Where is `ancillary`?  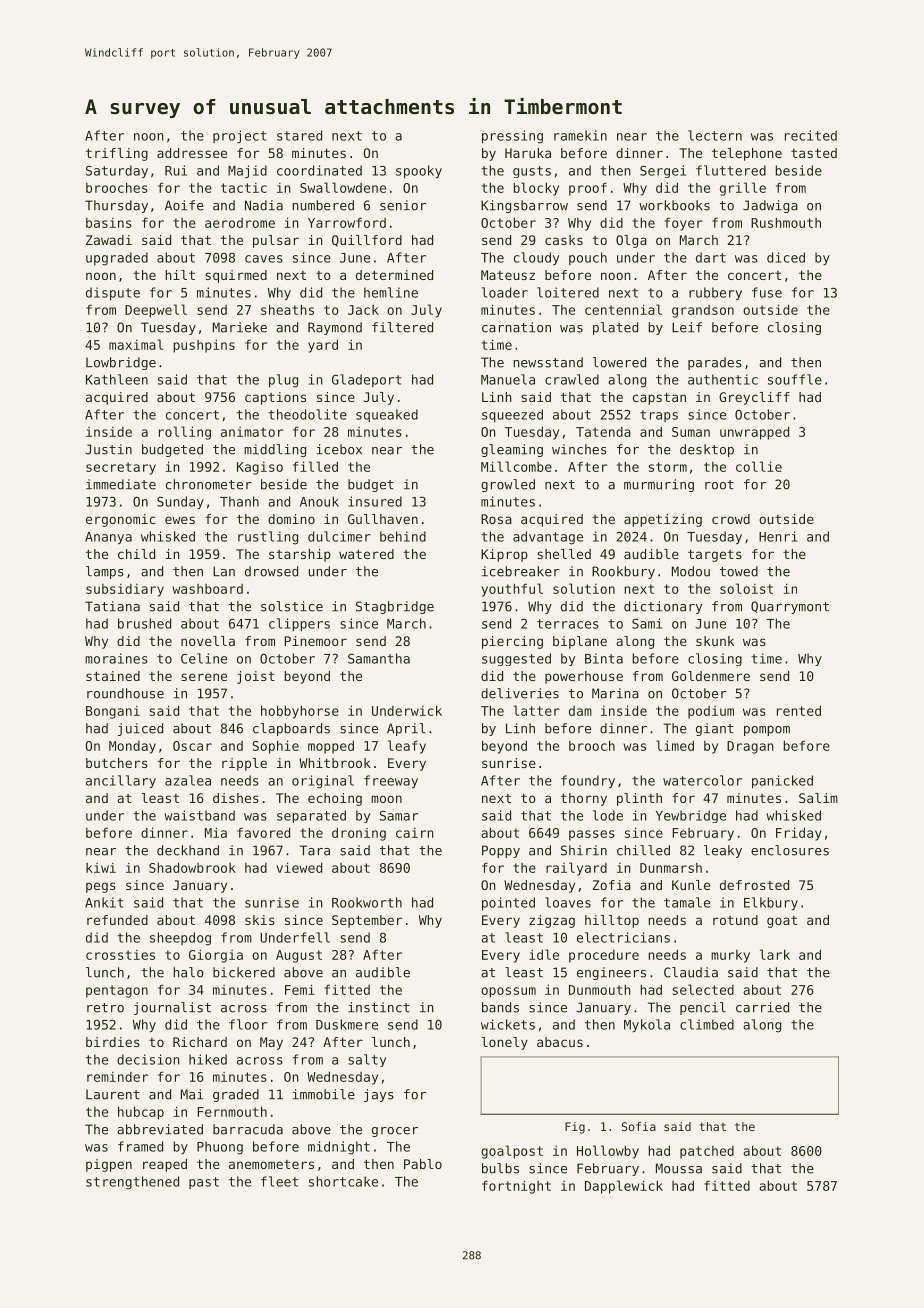
ancillary is located at coordinates (121, 781).
